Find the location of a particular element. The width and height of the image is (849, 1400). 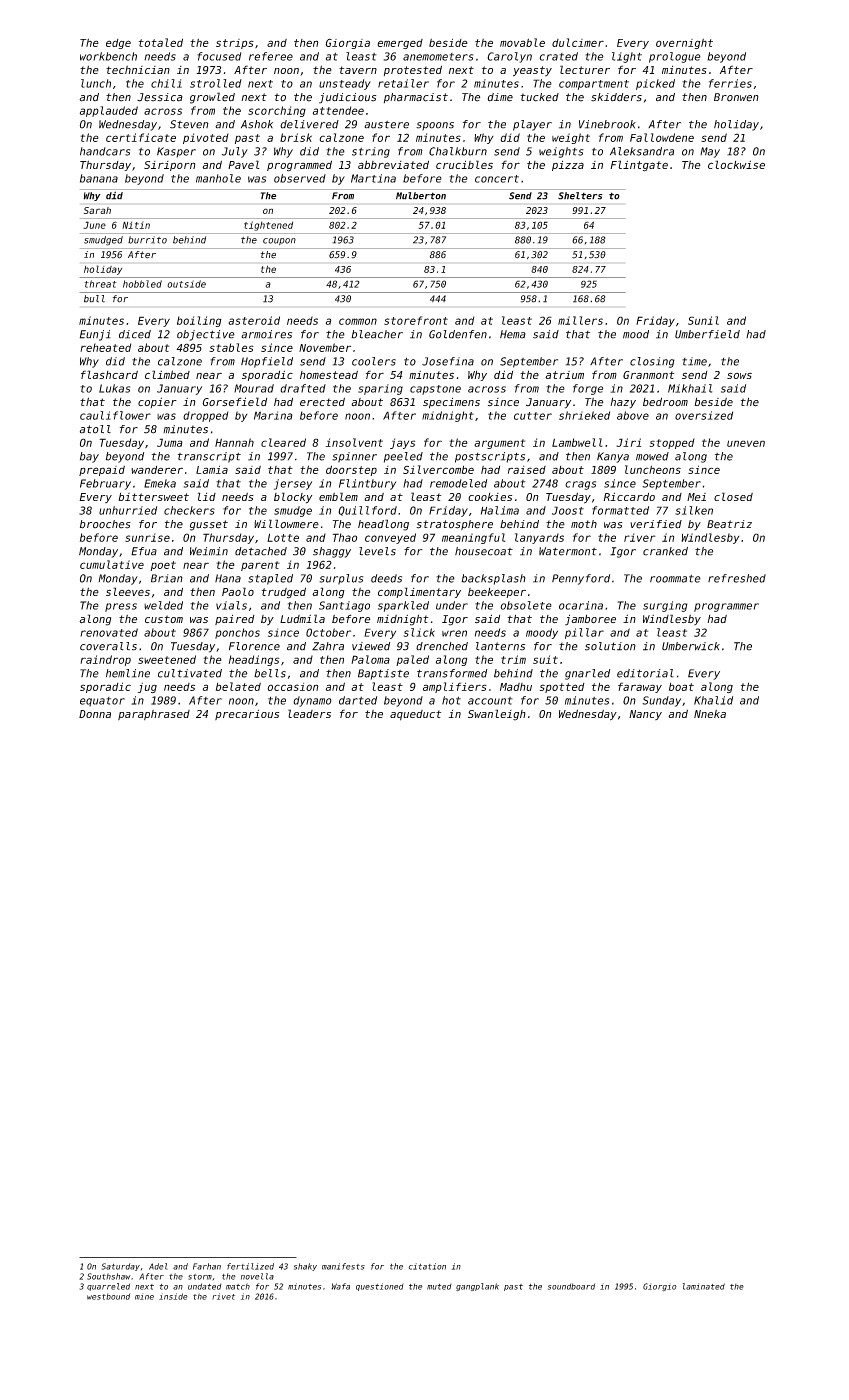

concert is located at coordinates (497, 179).
